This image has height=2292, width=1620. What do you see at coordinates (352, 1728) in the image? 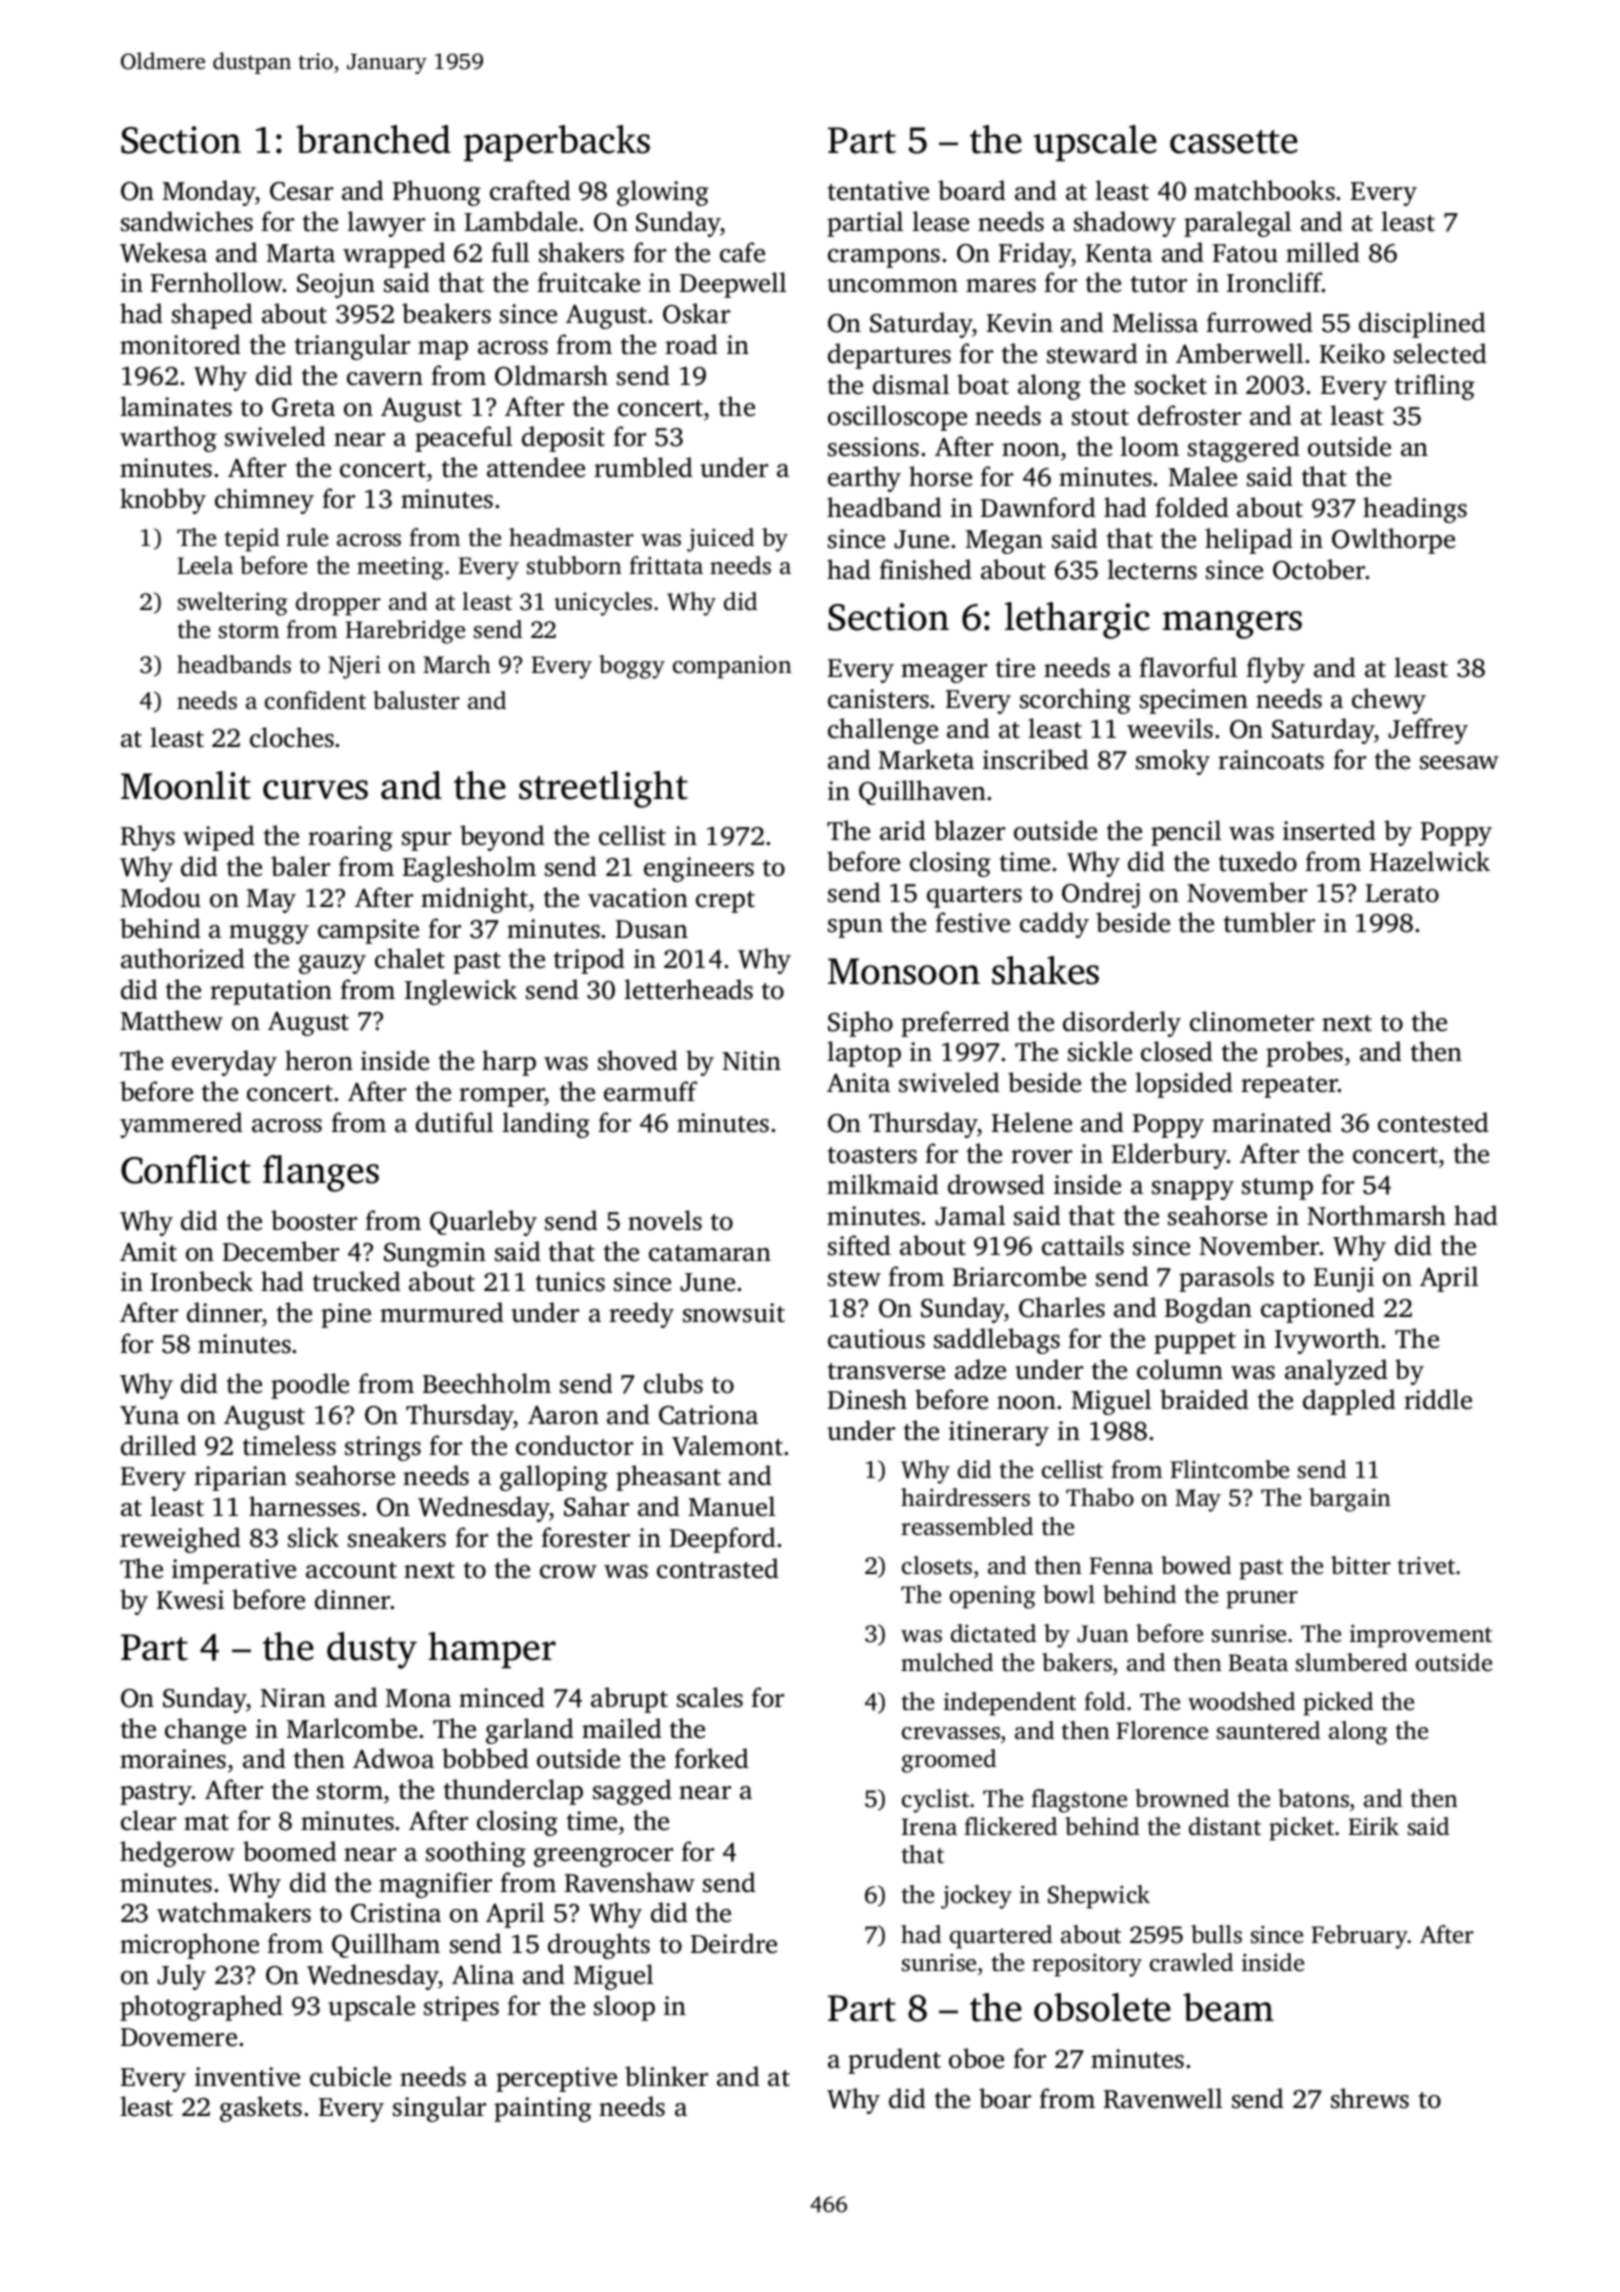
I see `Marlcombe` at bounding box center [352, 1728].
